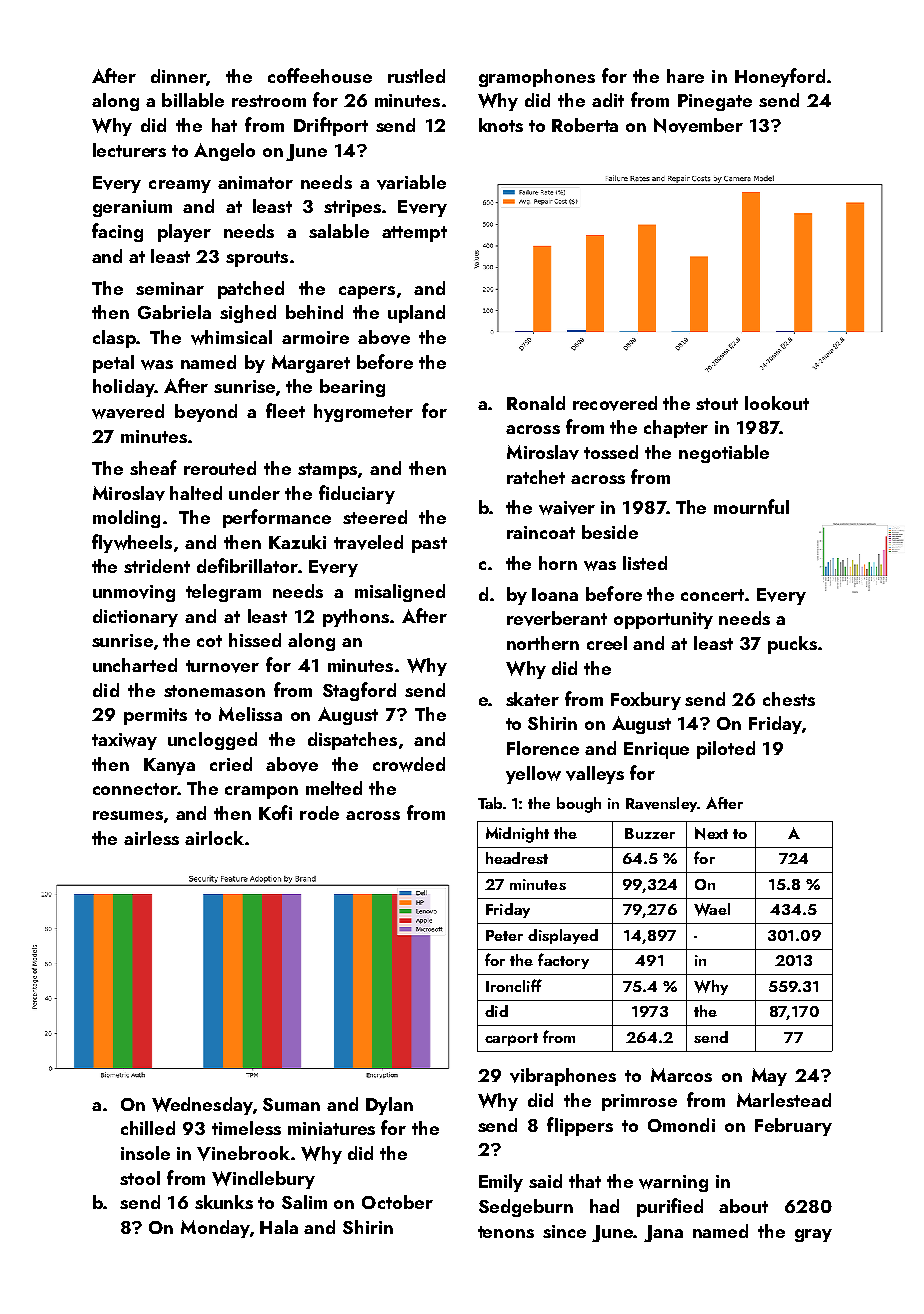  Describe the element at coordinates (277, 518) in the screenshot. I see `performance` at that location.
